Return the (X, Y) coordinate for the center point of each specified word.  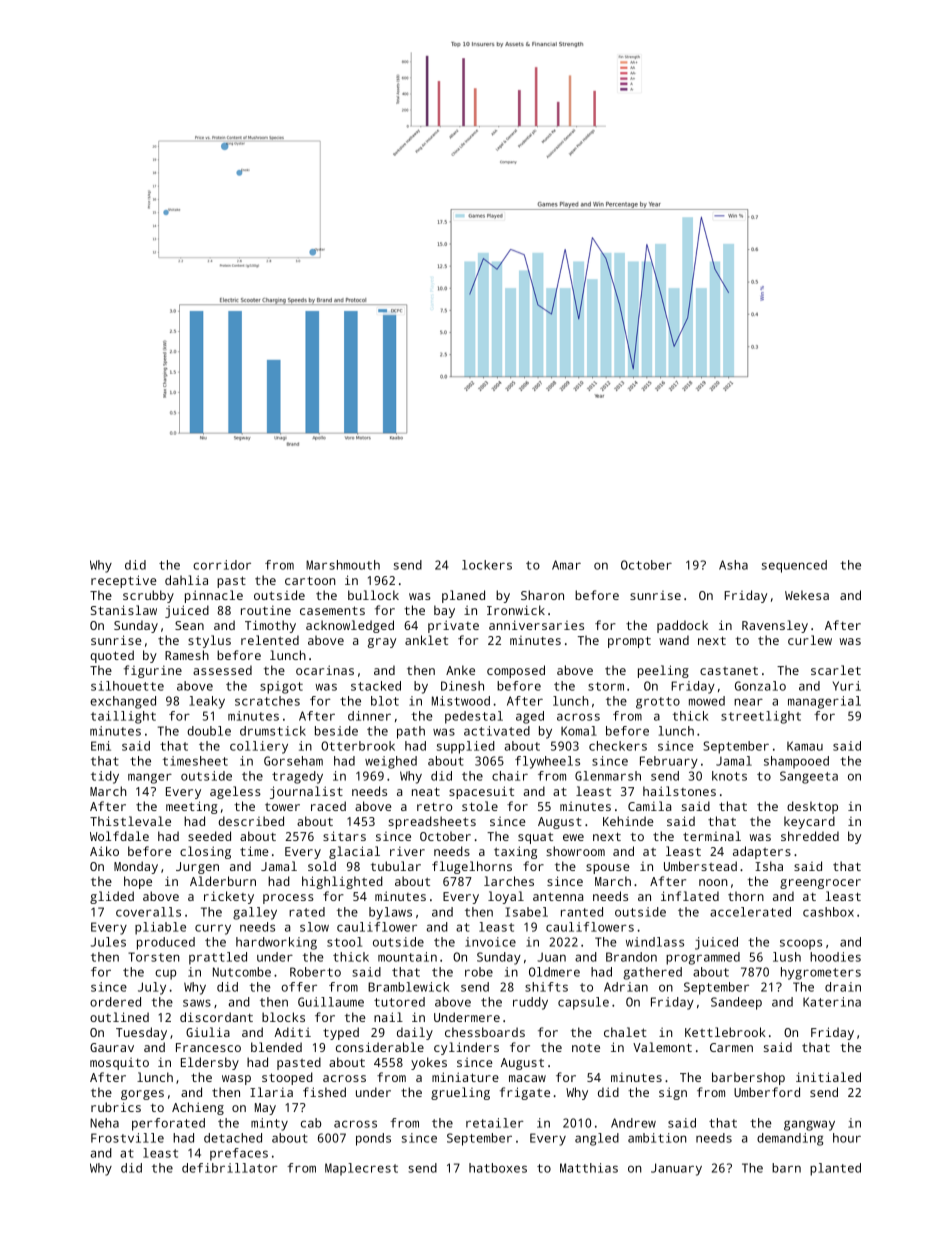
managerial (824, 702)
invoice (490, 942)
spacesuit (481, 792)
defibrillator (230, 1168)
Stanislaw (124, 610)
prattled (218, 958)
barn (786, 1168)
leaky (207, 702)
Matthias (589, 1168)
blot (385, 701)
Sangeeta (809, 777)
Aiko (104, 851)
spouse (607, 869)
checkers (618, 746)
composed (516, 671)
